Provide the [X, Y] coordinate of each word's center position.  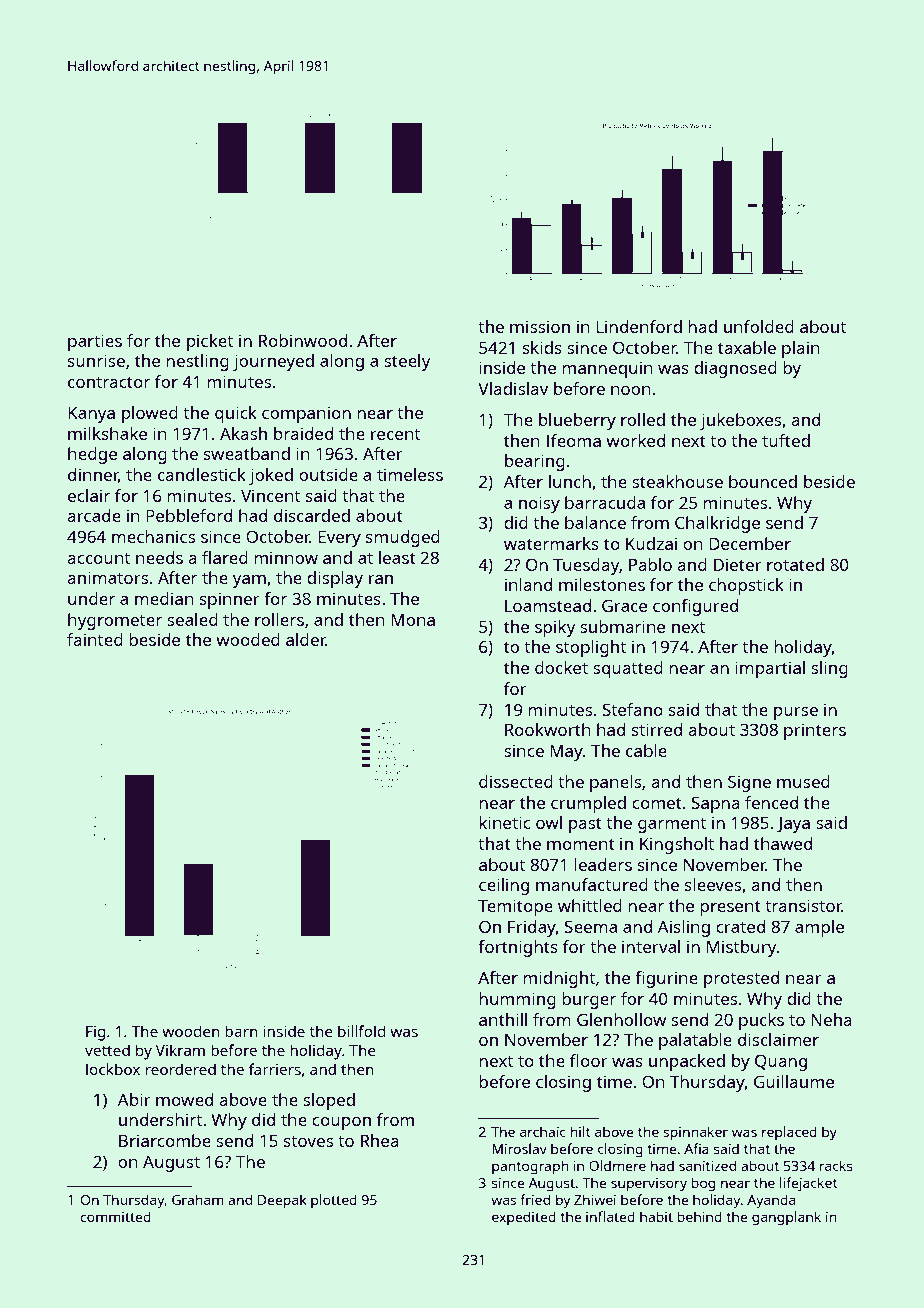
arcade [94, 515]
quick [236, 414]
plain [801, 349]
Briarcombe [165, 1140]
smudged [403, 538]
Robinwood [303, 340]
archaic [543, 1131]
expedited [524, 1218]
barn [241, 1031]
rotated [795, 564]
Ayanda [771, 1201]
